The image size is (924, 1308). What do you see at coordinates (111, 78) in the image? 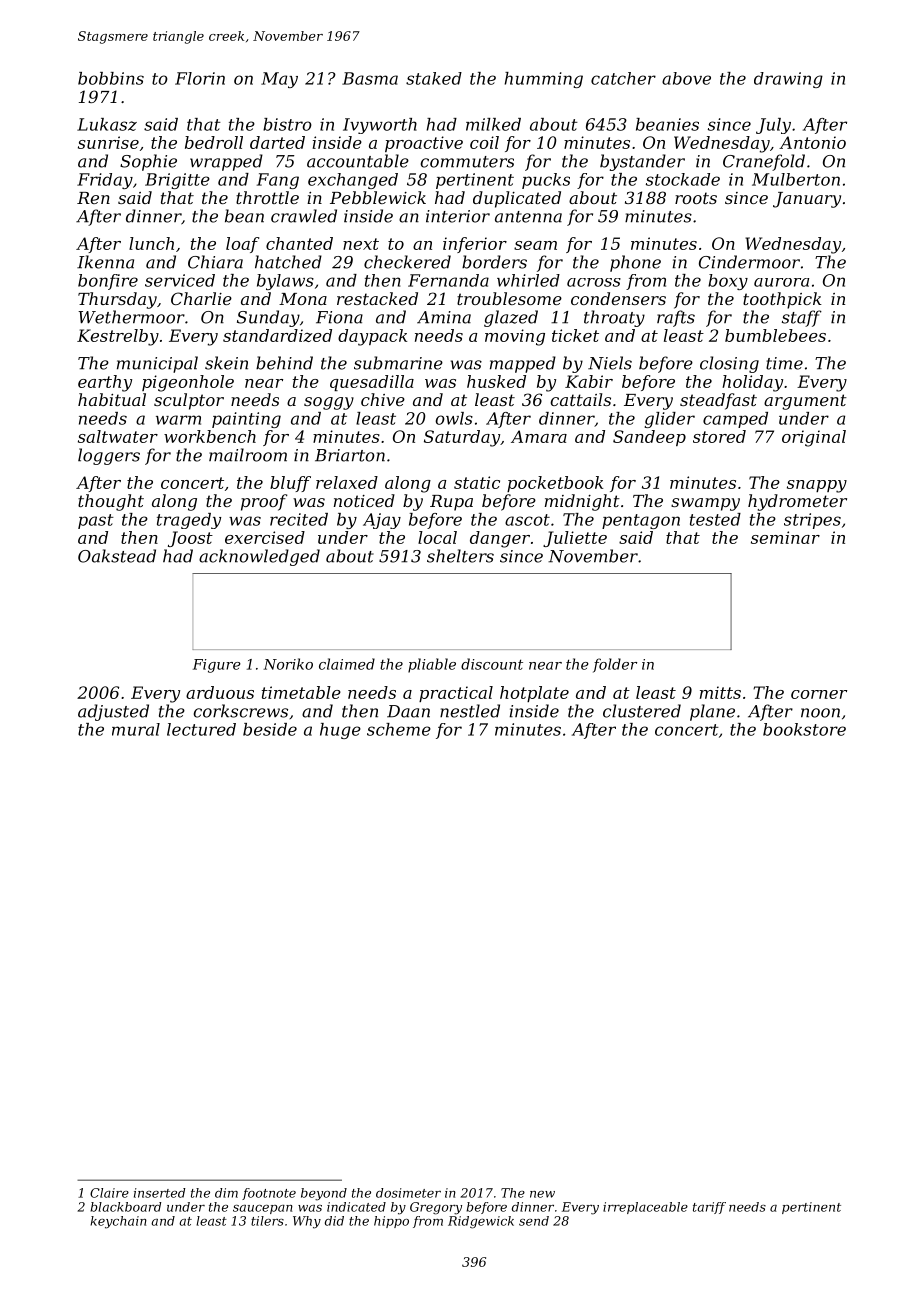
I see `bobbins` at bounding box center [111, 78].
